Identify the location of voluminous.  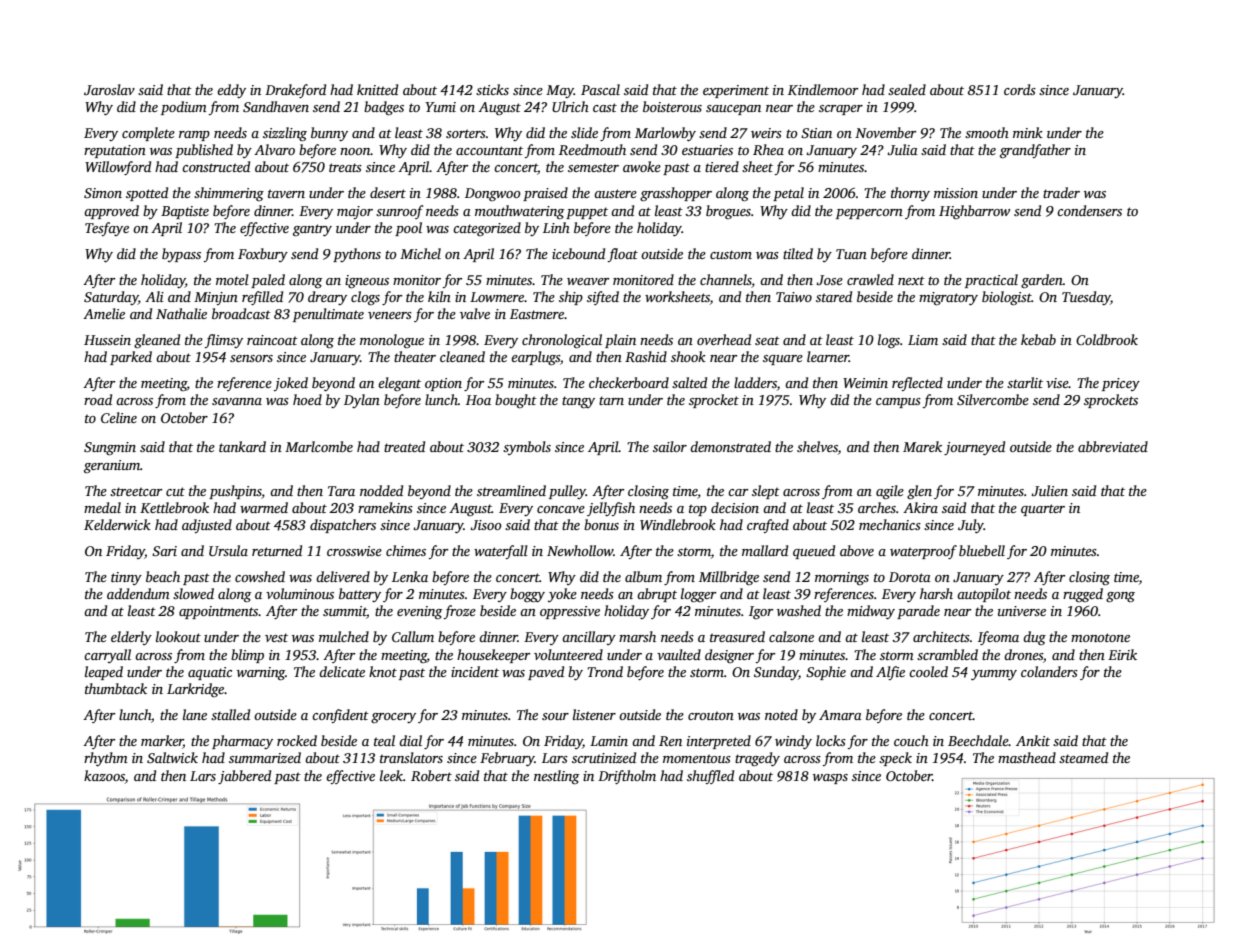
(300, 593).
